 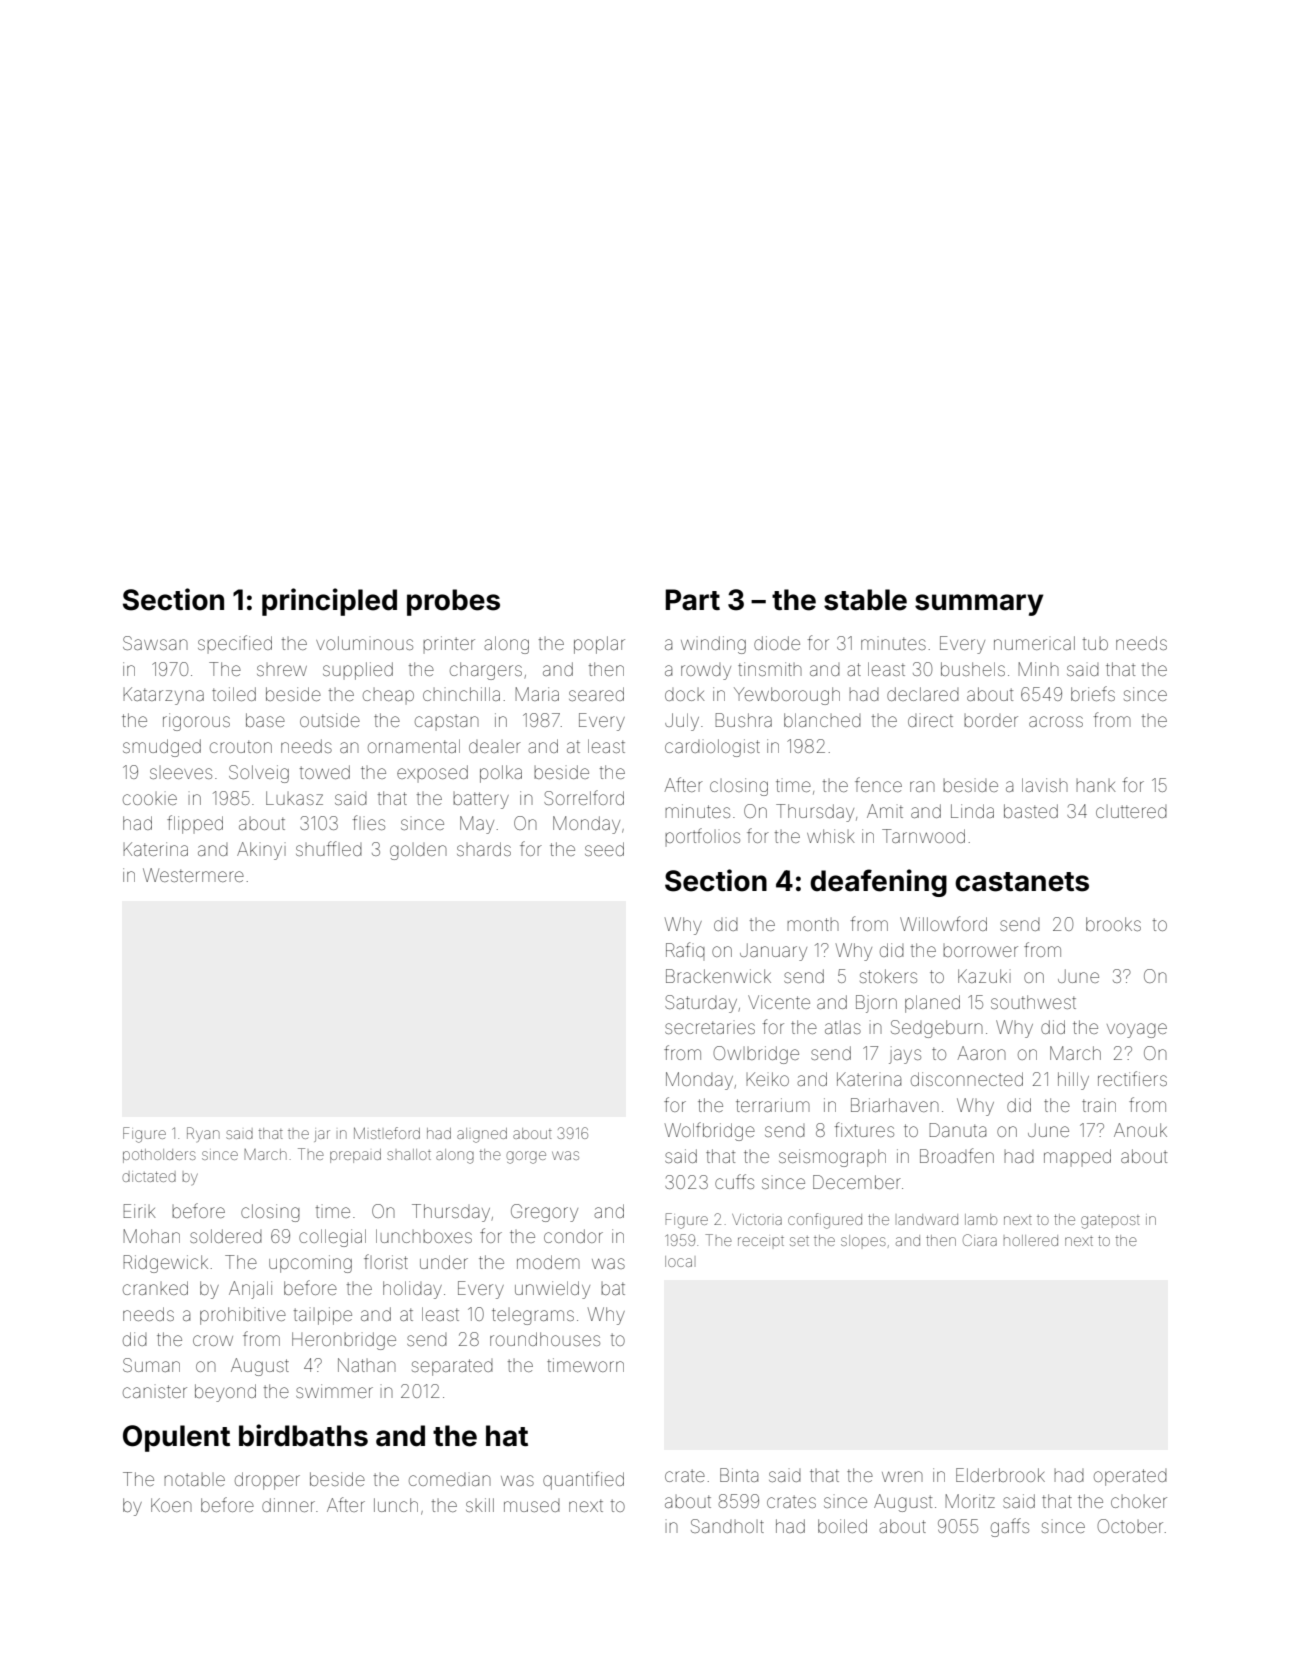 What do you see at coordinates (1095, 643) in the document?
I see `tub` at bounding box center [1095, 643].
